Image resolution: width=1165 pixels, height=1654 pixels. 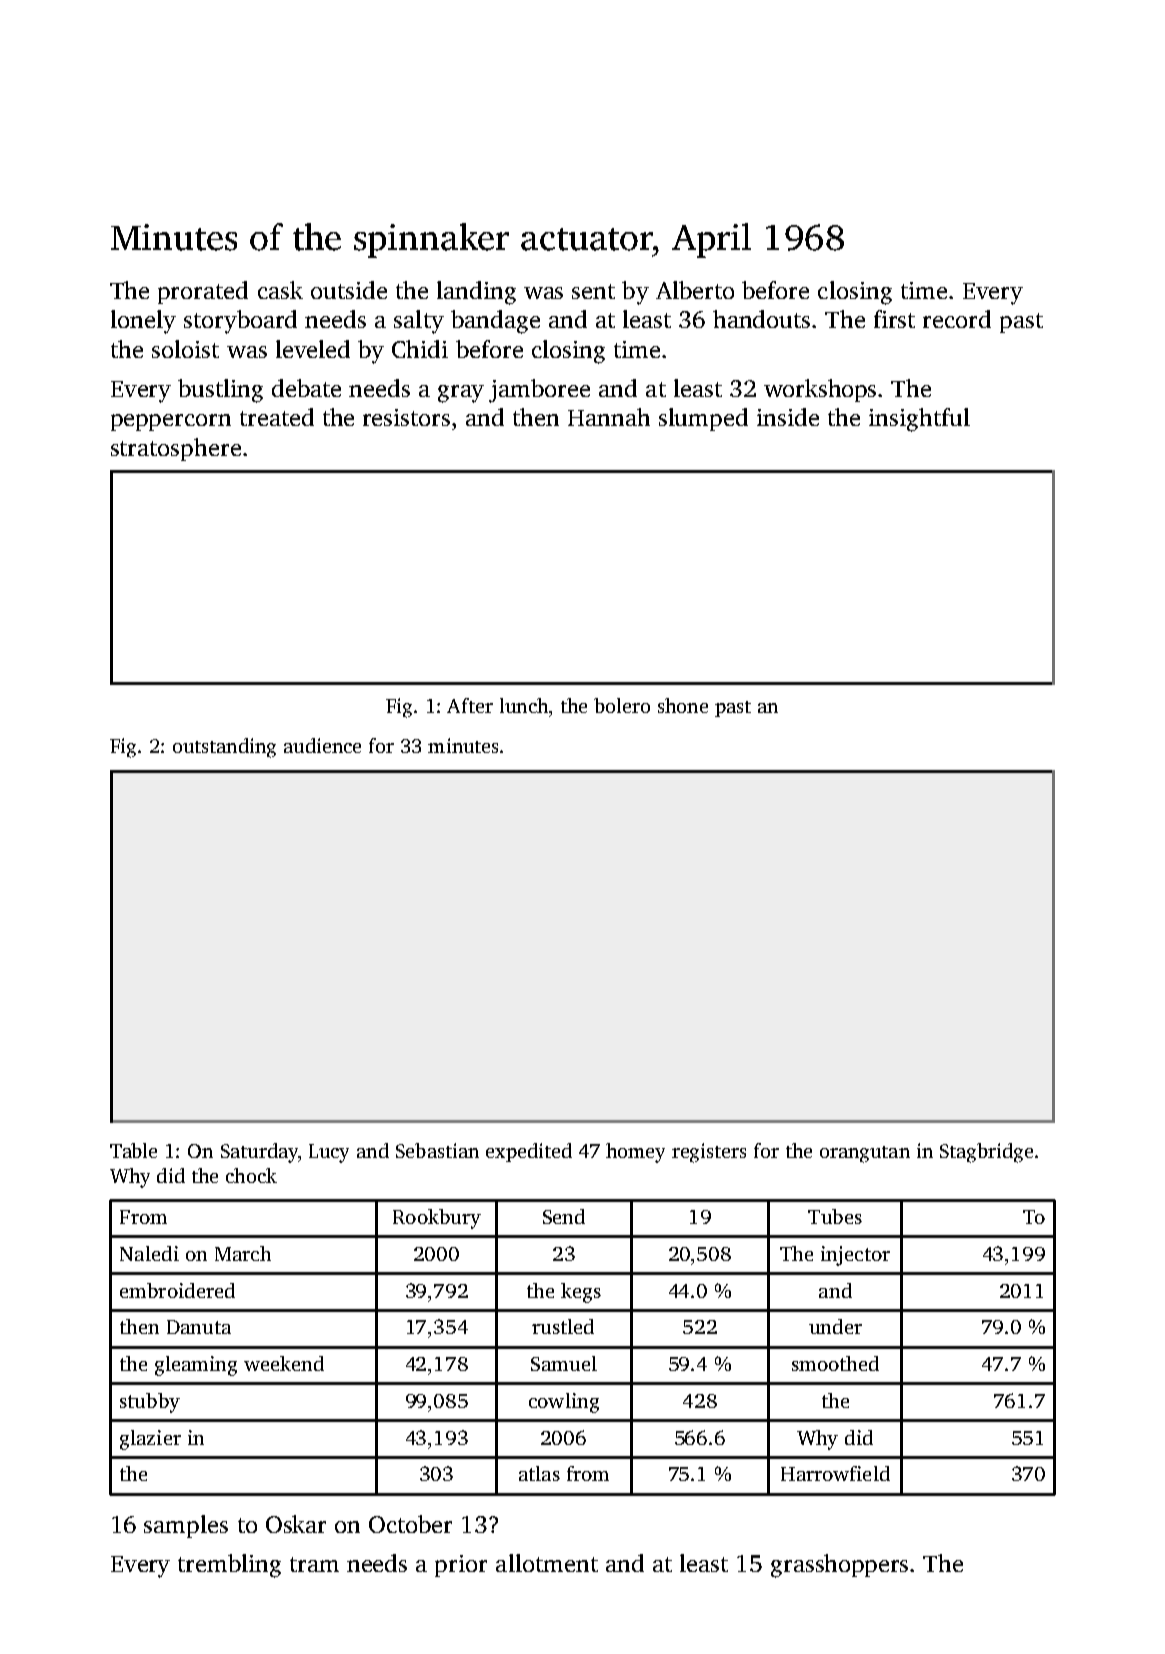 I want to click on outside, so click(x=349, y=290).
